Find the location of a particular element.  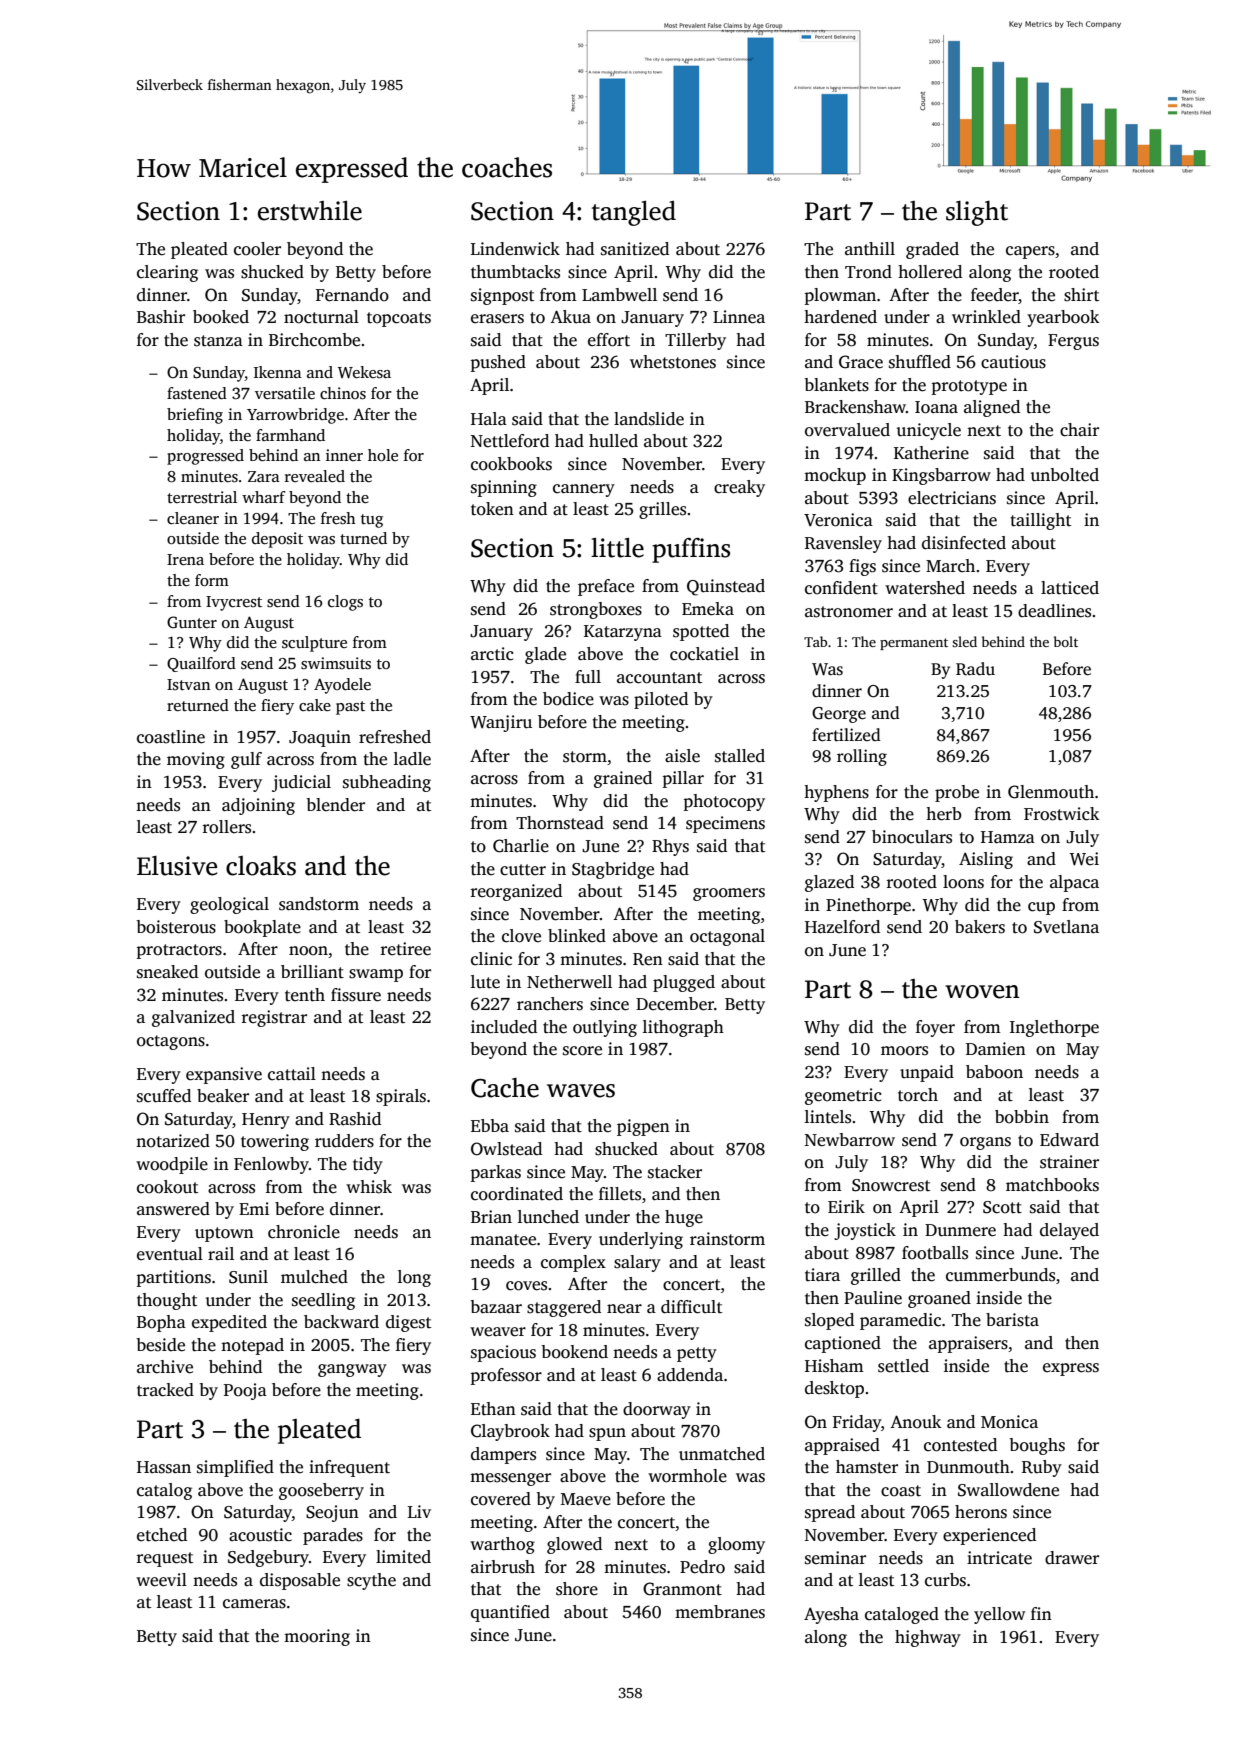

Wanjiru is located at coordinates (501, 723).
